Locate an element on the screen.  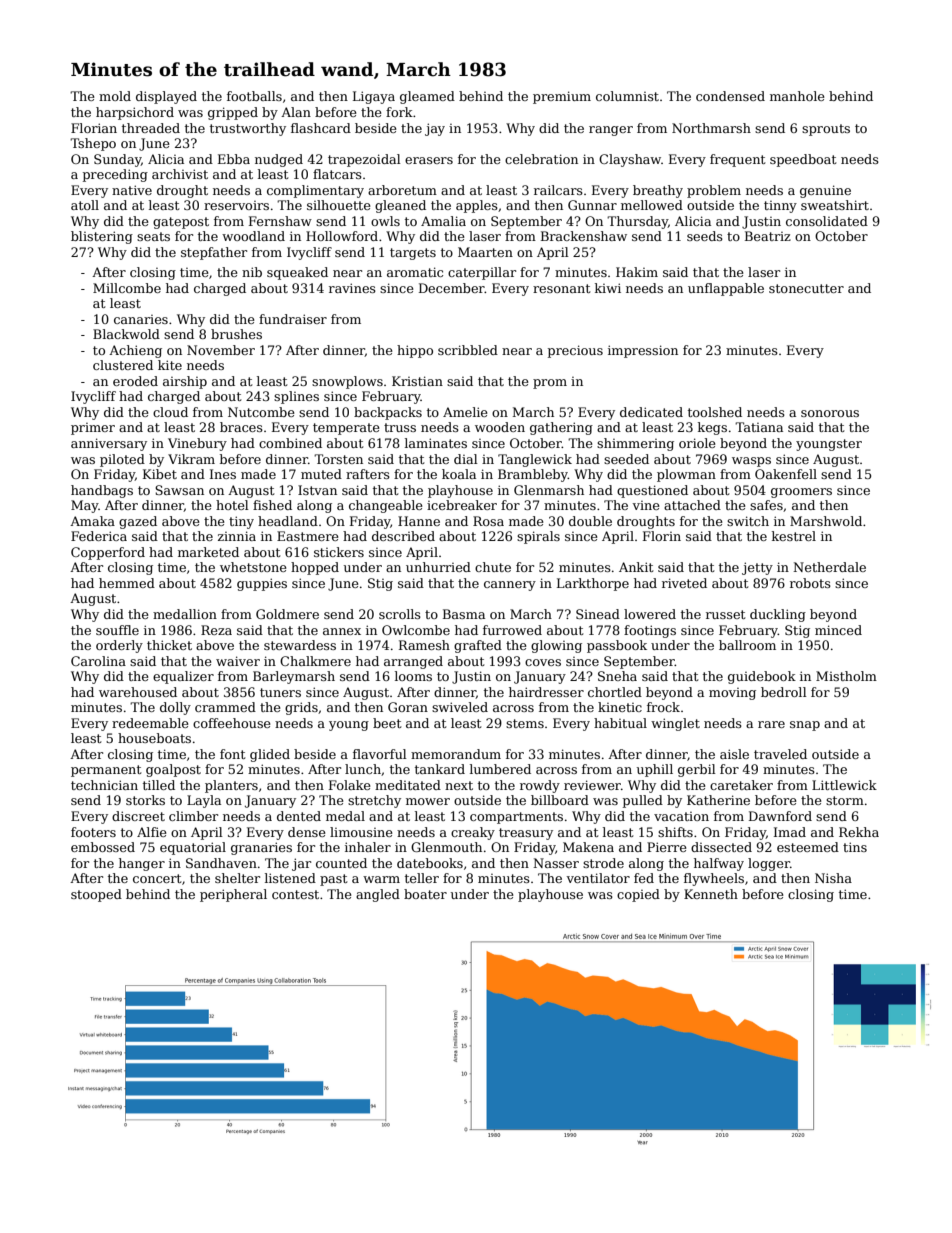
resonant is located at coordinates (561, 288).
